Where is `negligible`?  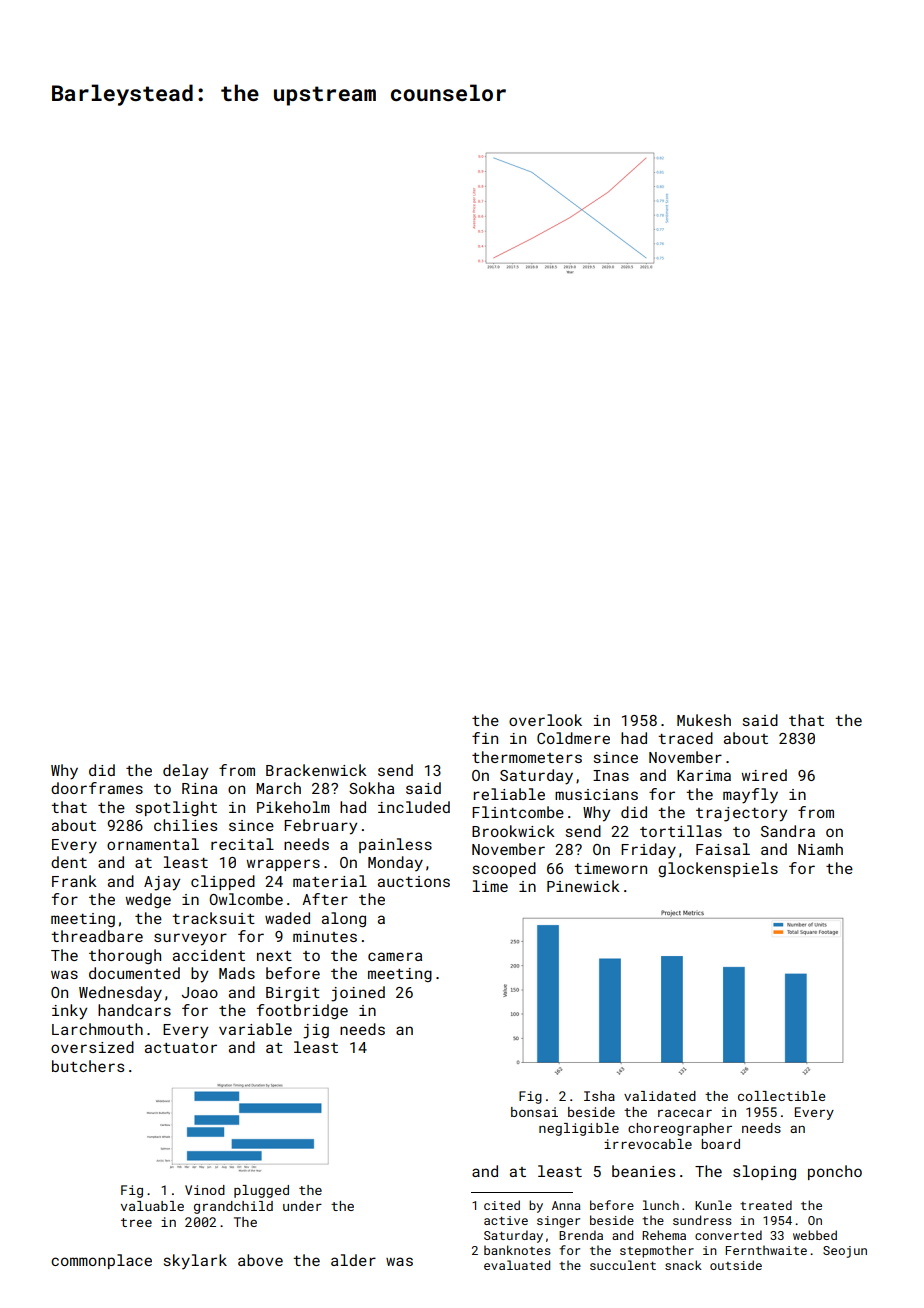 negligible is located at coordinates (579, 1129).
